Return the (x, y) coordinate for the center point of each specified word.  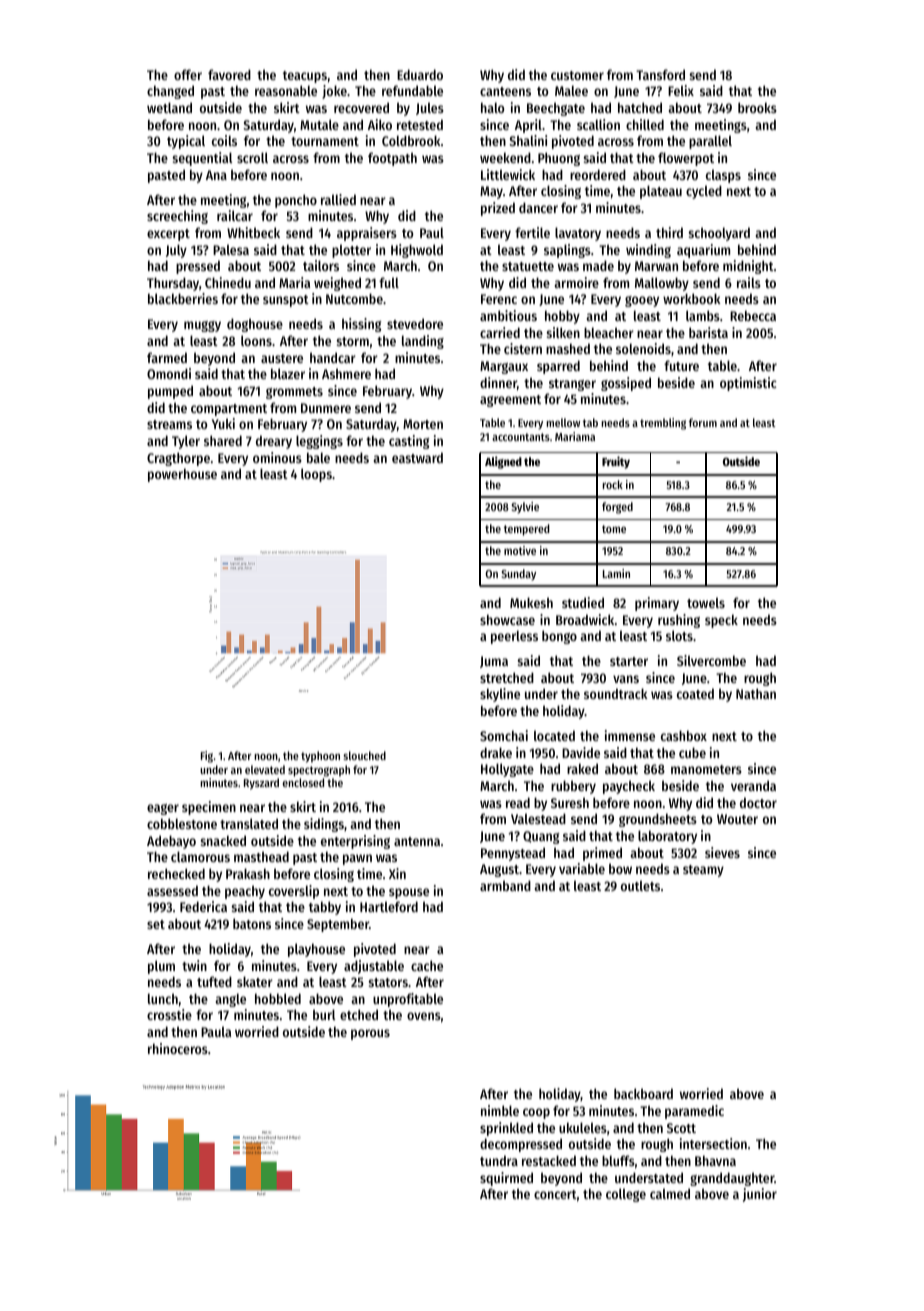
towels (706, 602)
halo (493, 107)
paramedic (694, 1112)
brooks (757, 107)
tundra (499, 1160)
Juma (494, 662)
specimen (209, 808)
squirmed (506, 1179)
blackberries (183, 298)
